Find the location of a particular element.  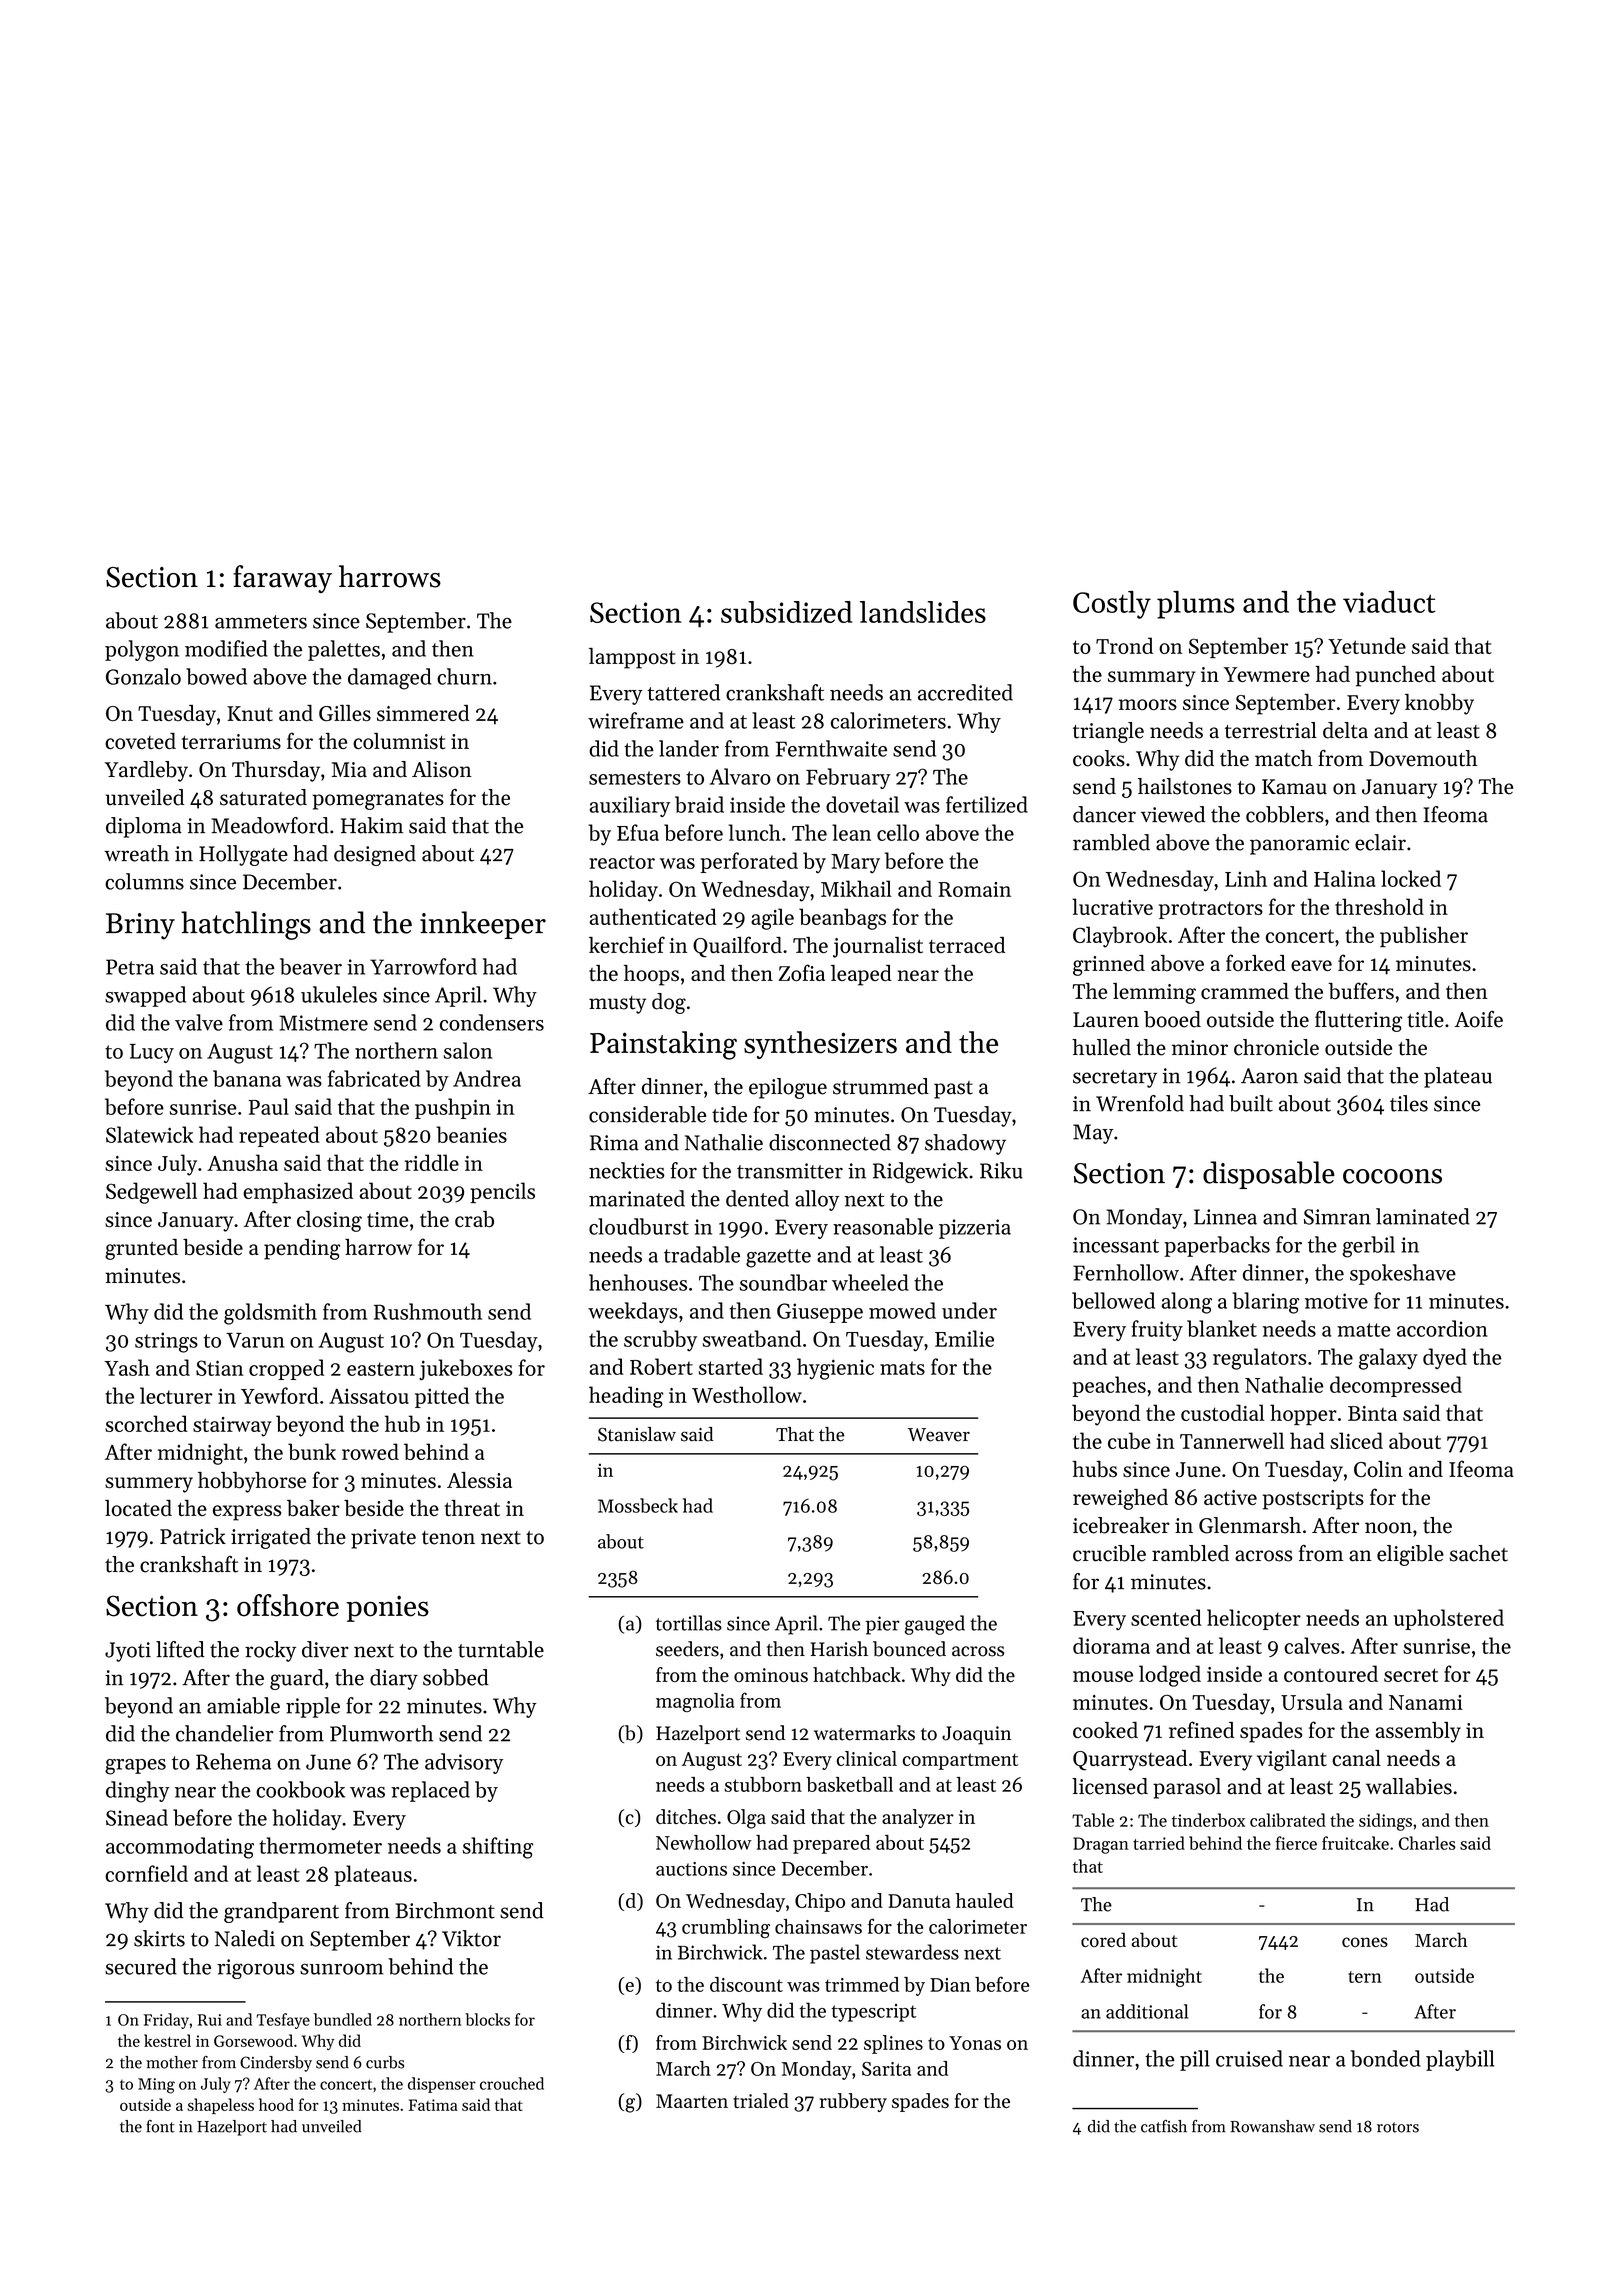

landslides is located at coordinates (923, 612).
